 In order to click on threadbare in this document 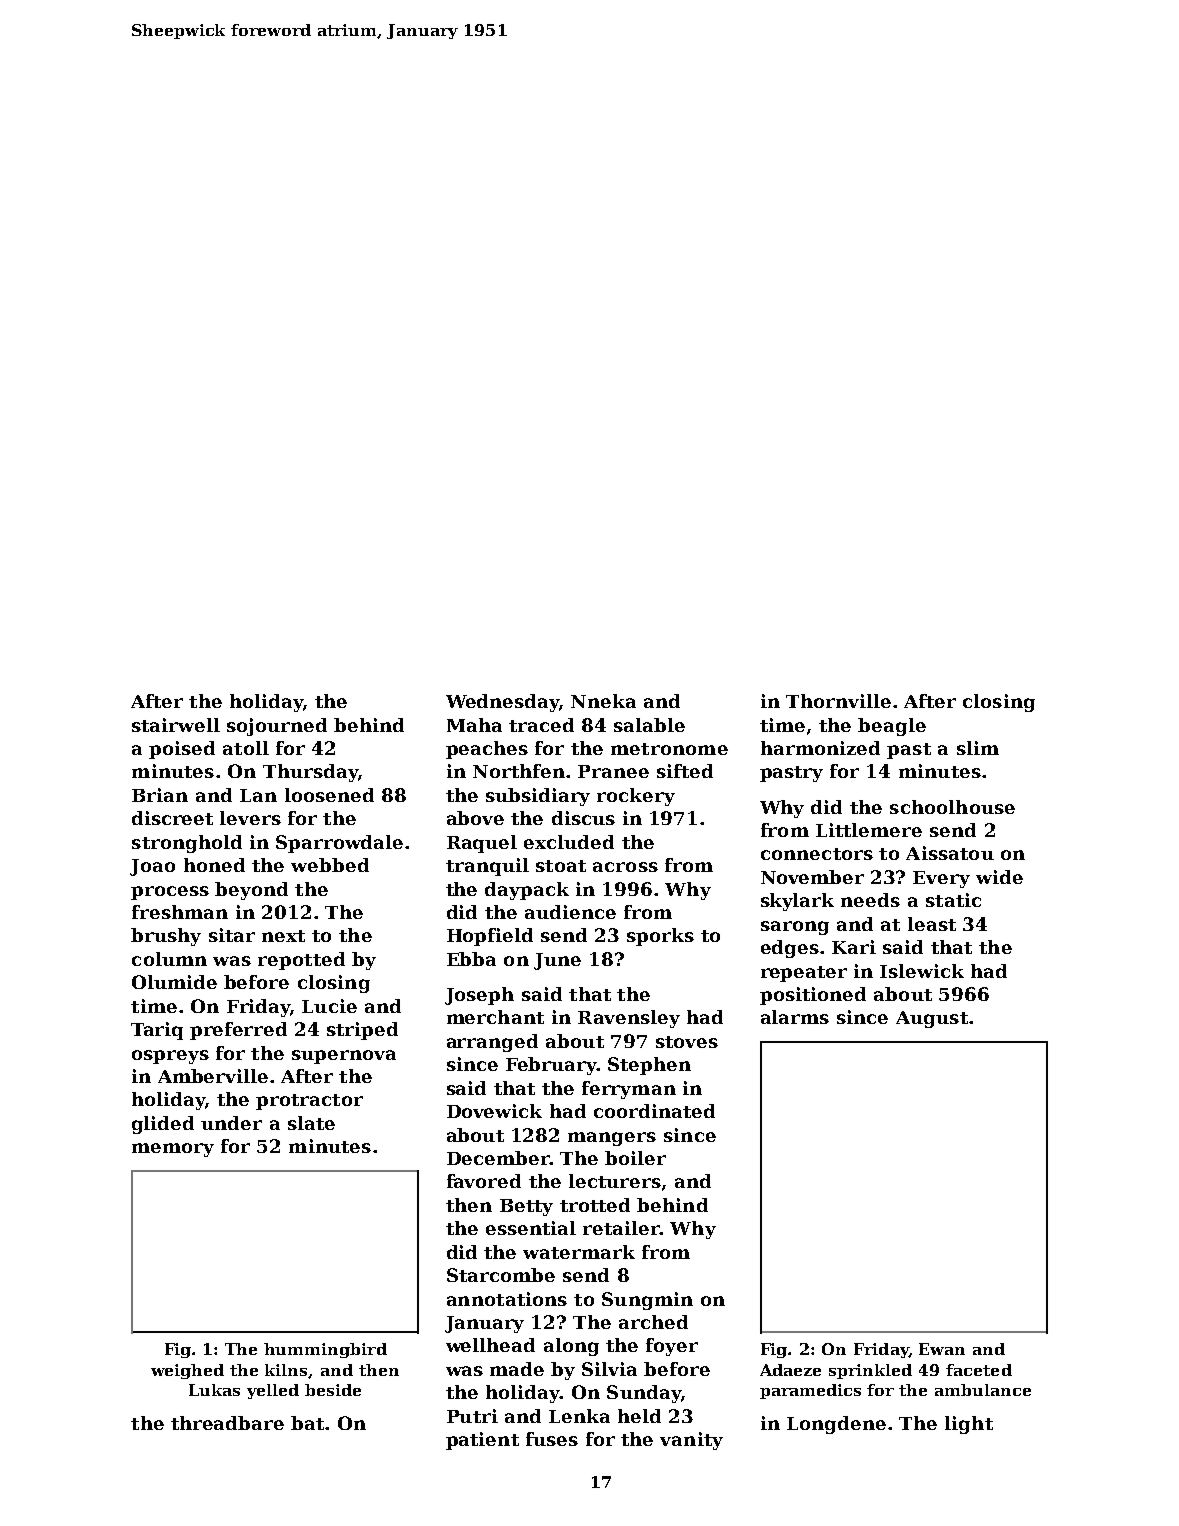, I will do `click(227, 1423)`.
